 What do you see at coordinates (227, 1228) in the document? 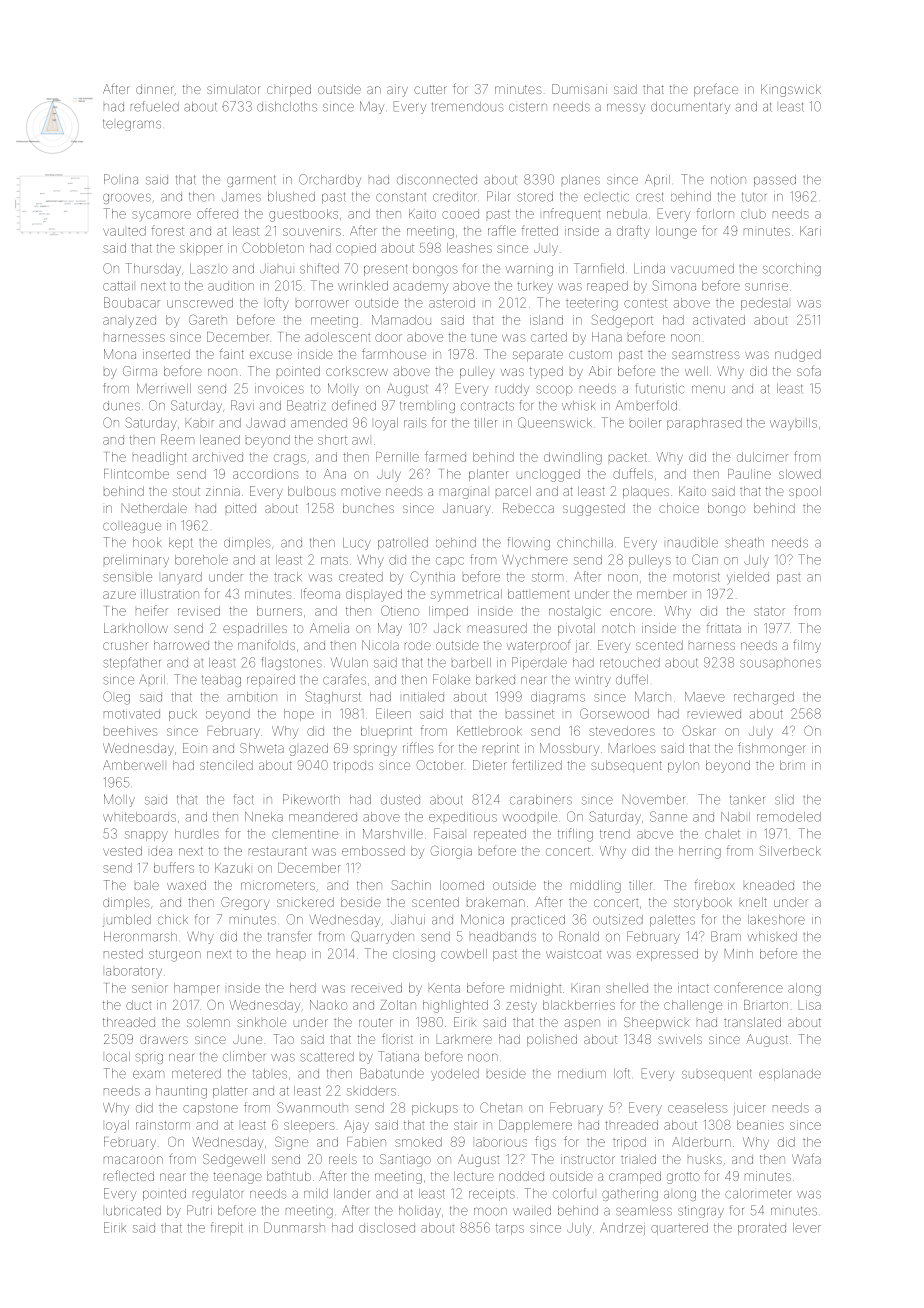
I see `firepit` at bounding box center [227, 1228].
